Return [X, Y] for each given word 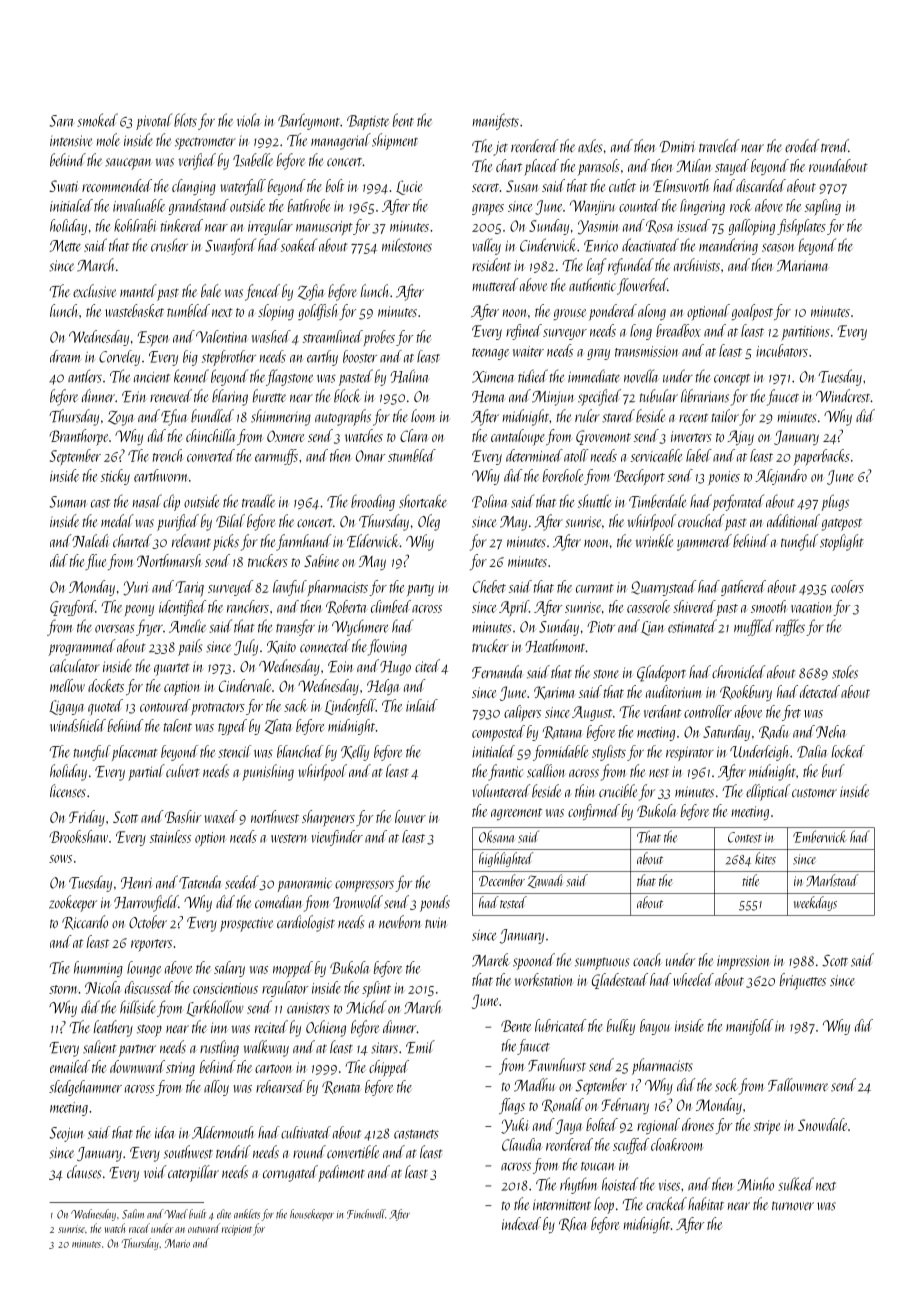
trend [834, 146]
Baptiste [368, 122]
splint [376, 989]
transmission [646, 351]
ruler [587, 415]
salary [229, 969]
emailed [70, 1066]
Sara [61, 121]
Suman [67, 502]
